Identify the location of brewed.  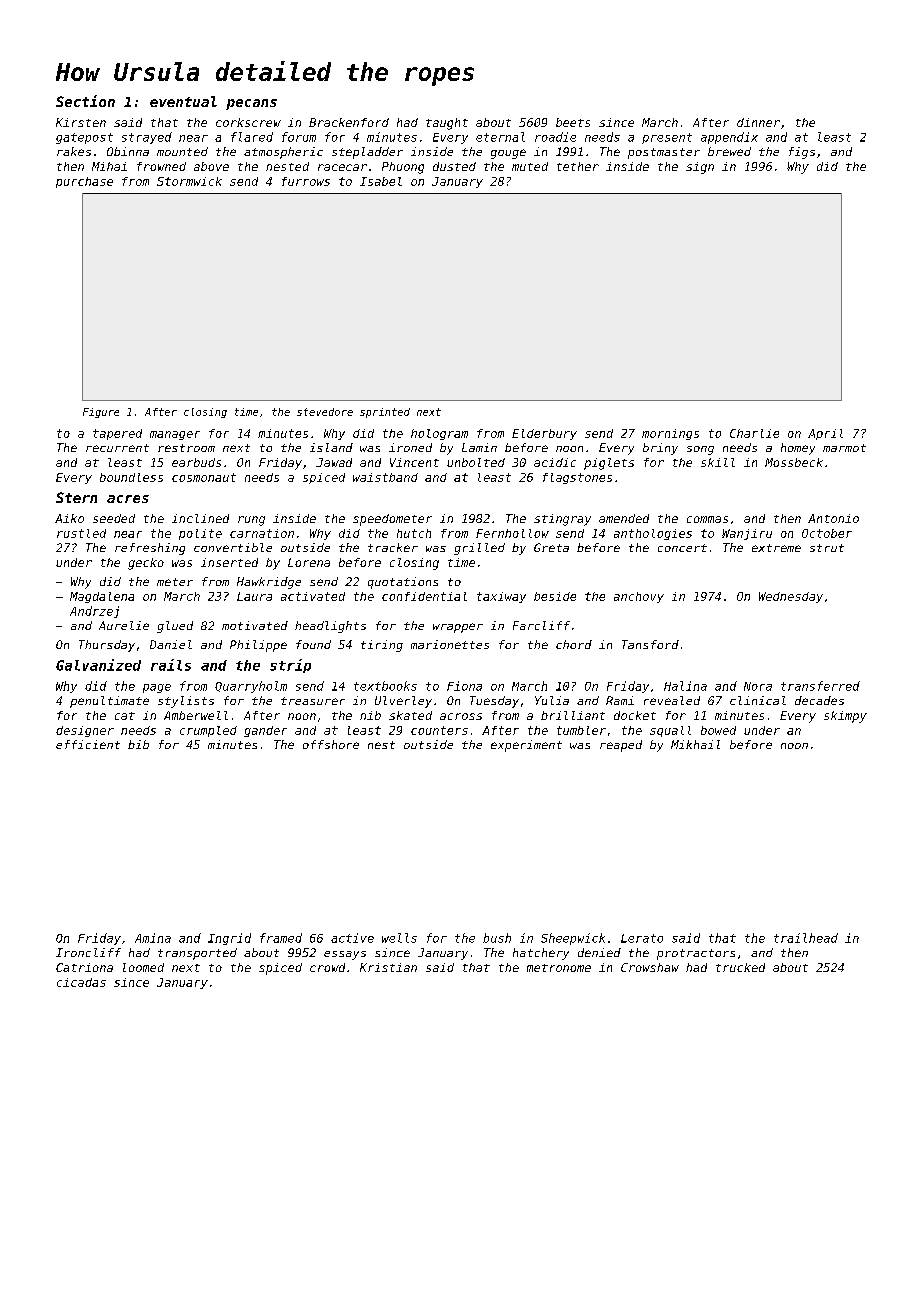
(729, 151).
